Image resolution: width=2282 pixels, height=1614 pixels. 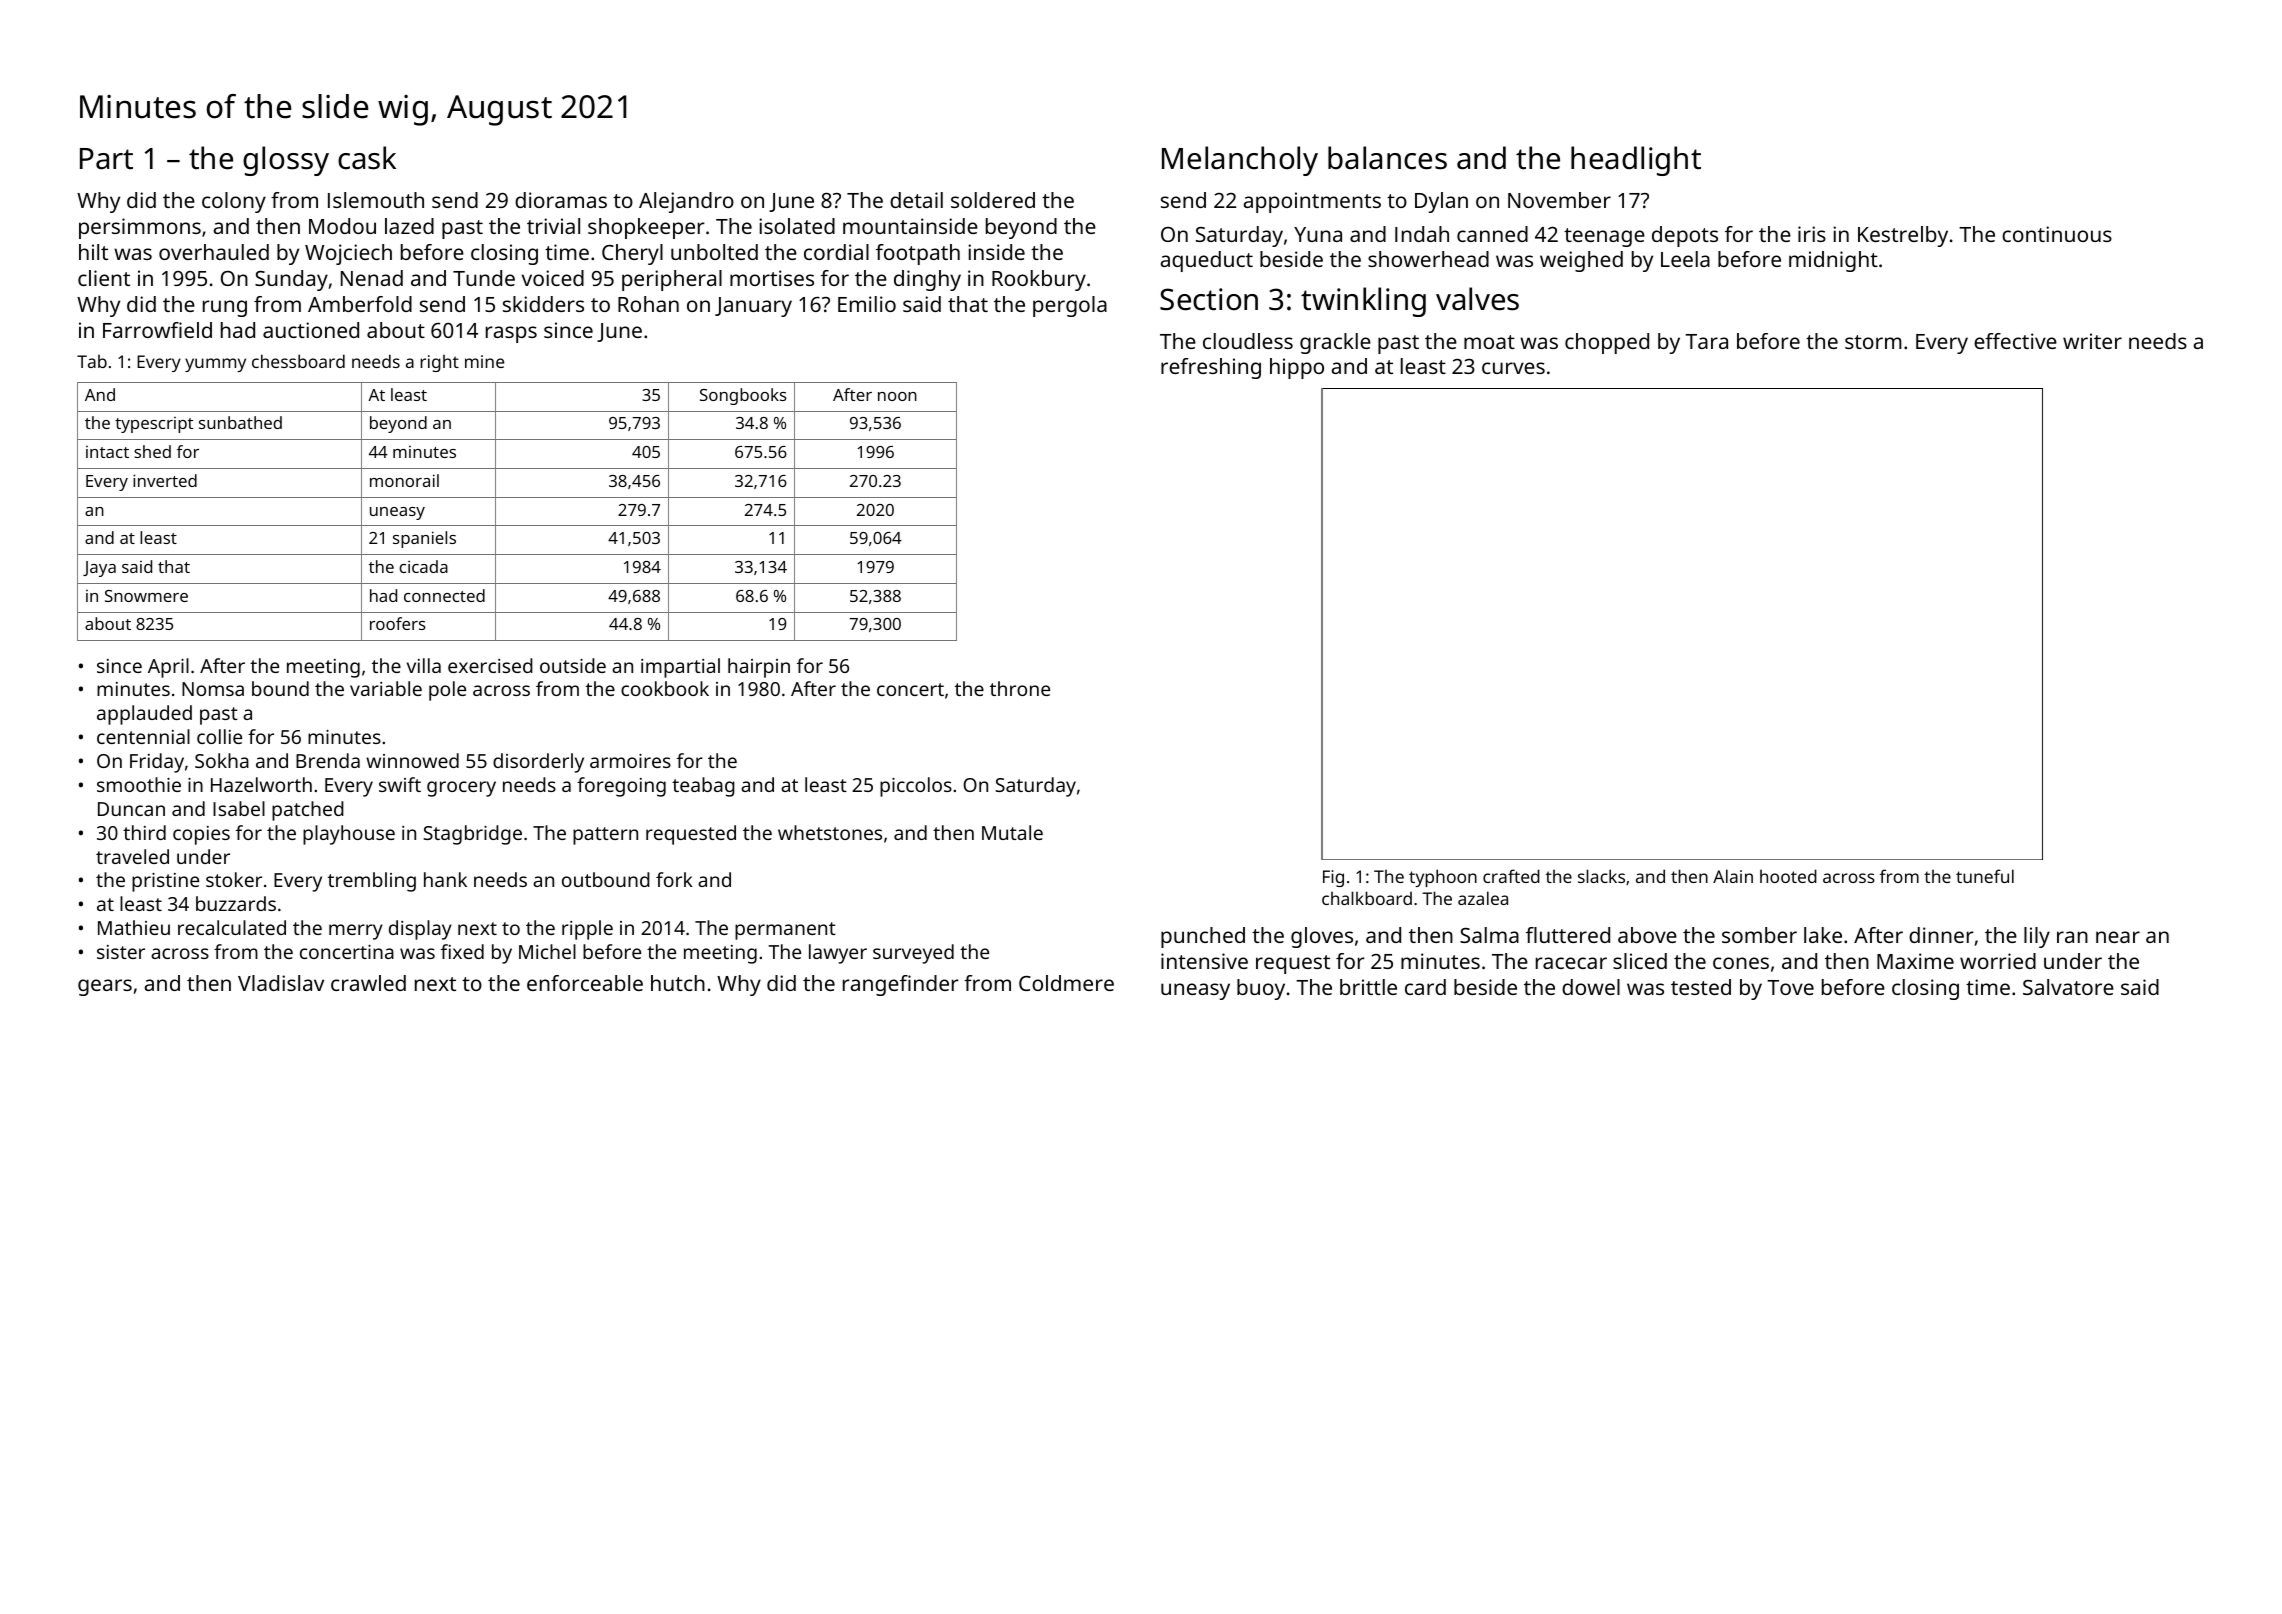 I want to click on Mutale, so click(x=1012, y=832).
